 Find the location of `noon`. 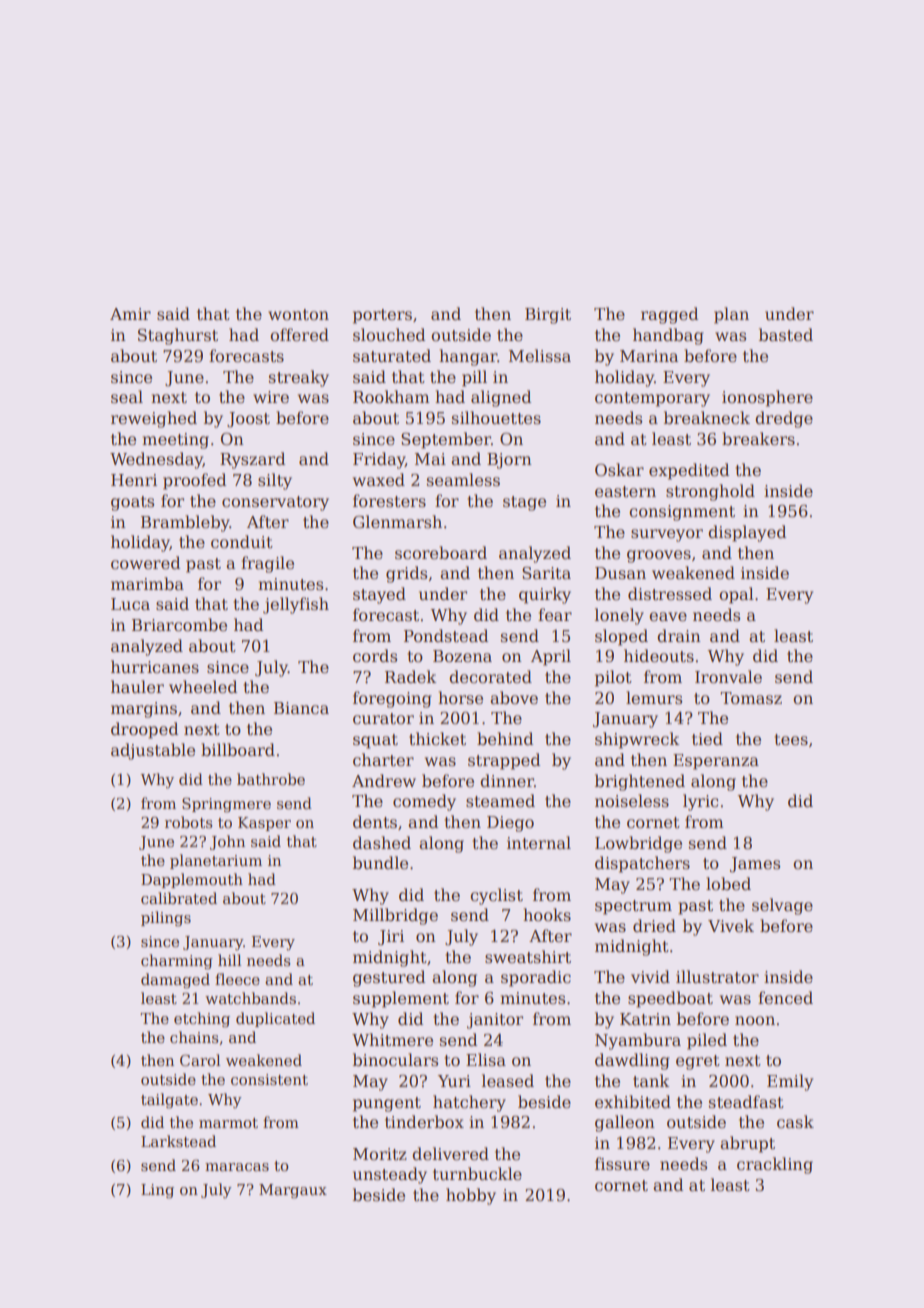

noon is located at coordinates (755, 1020).
